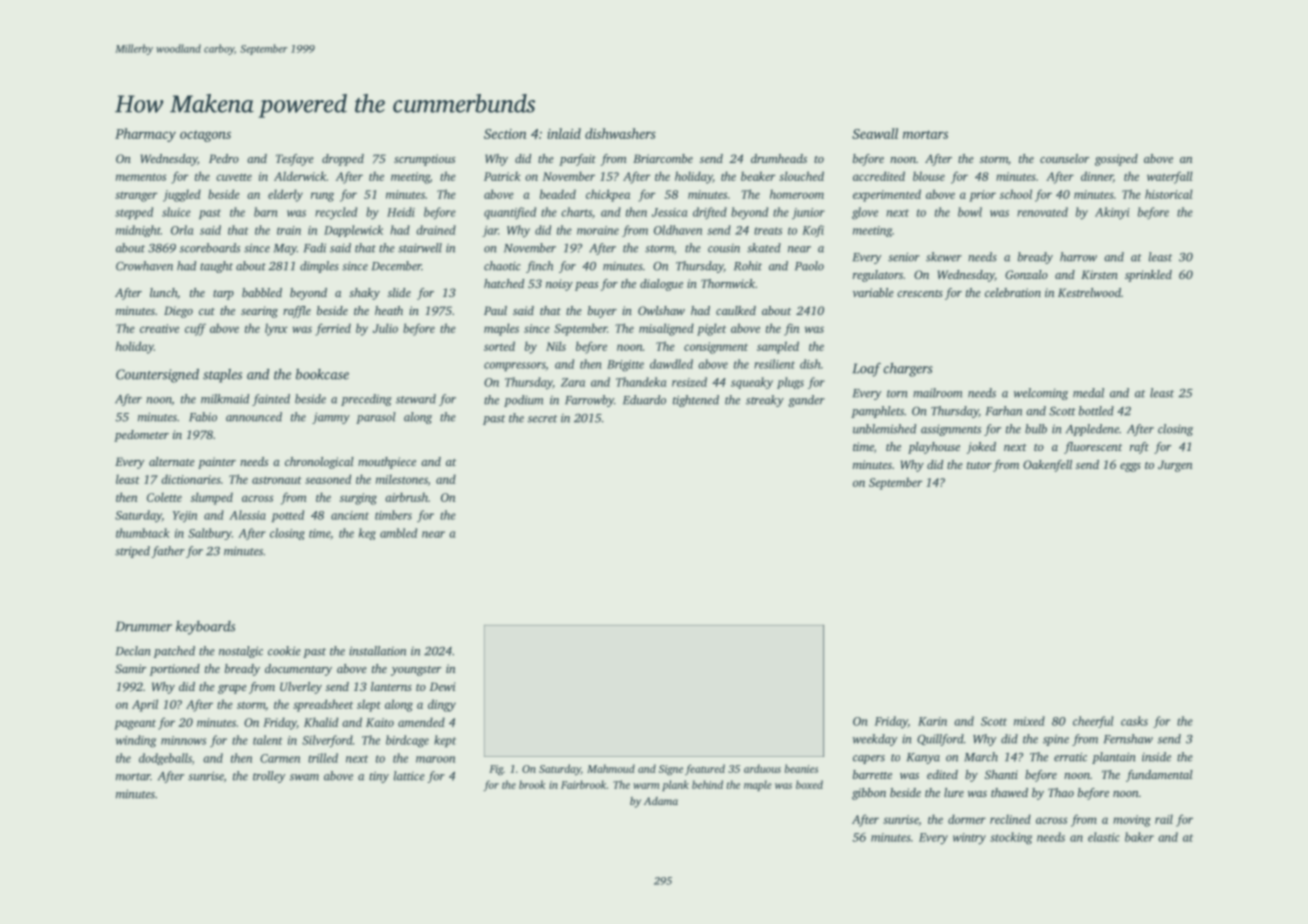 The image size is (1308, 924). Describe the element at coordinates (134, 213) in the image. I see `stepped` at that location.
